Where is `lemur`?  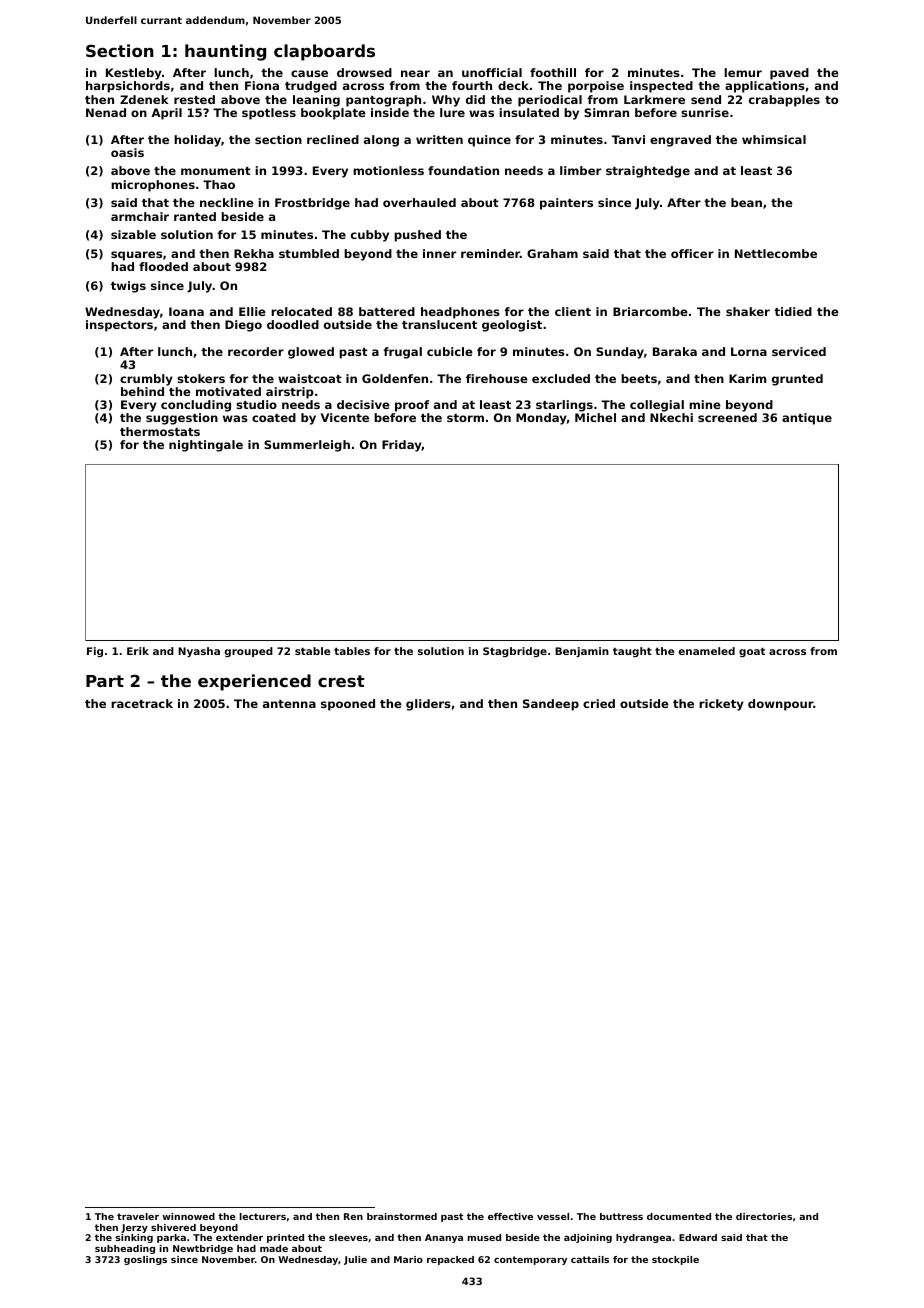
lemur is located at coordinates (743, 72).
